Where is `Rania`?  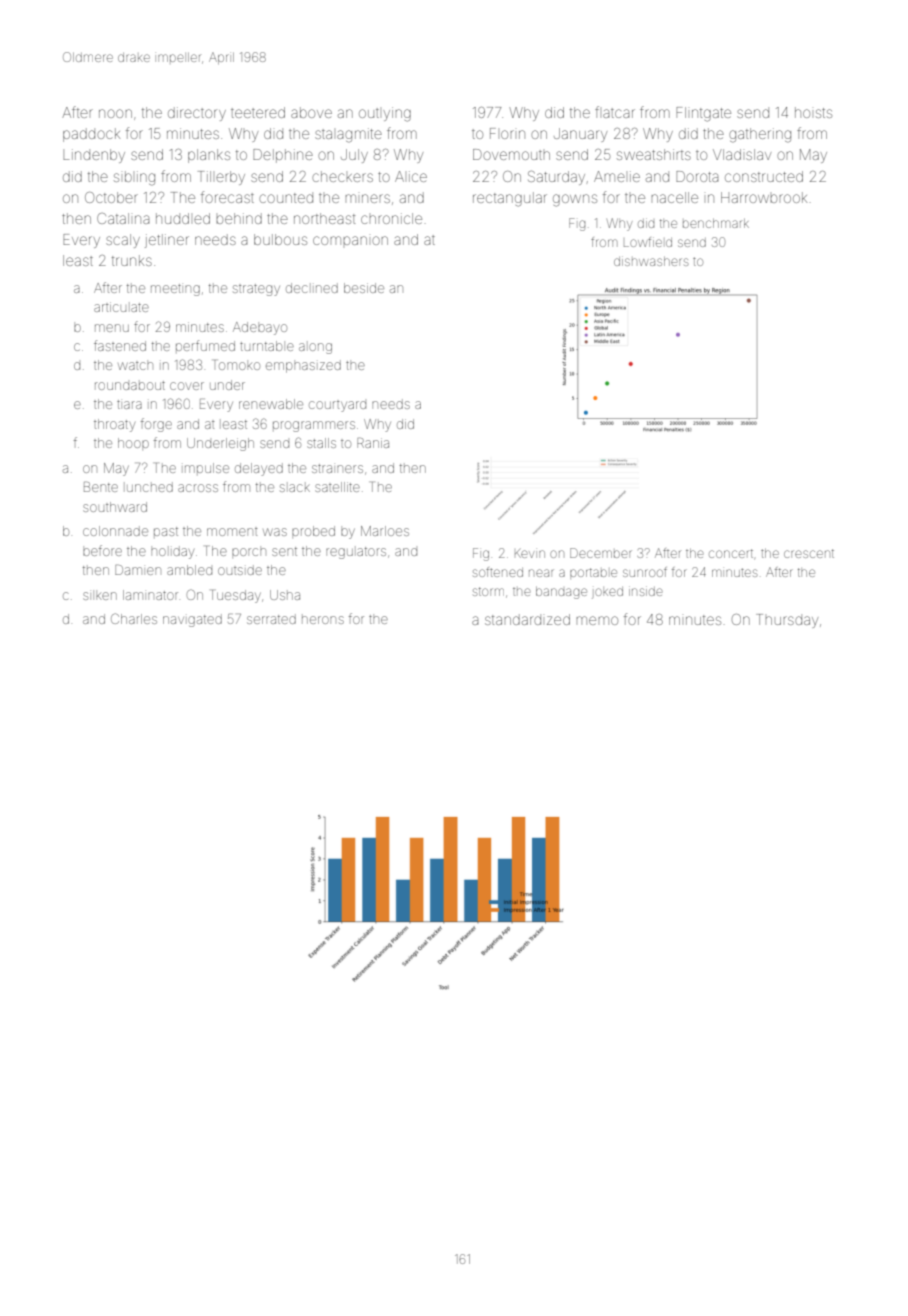 Rania is located at coordinates (373, 443).
